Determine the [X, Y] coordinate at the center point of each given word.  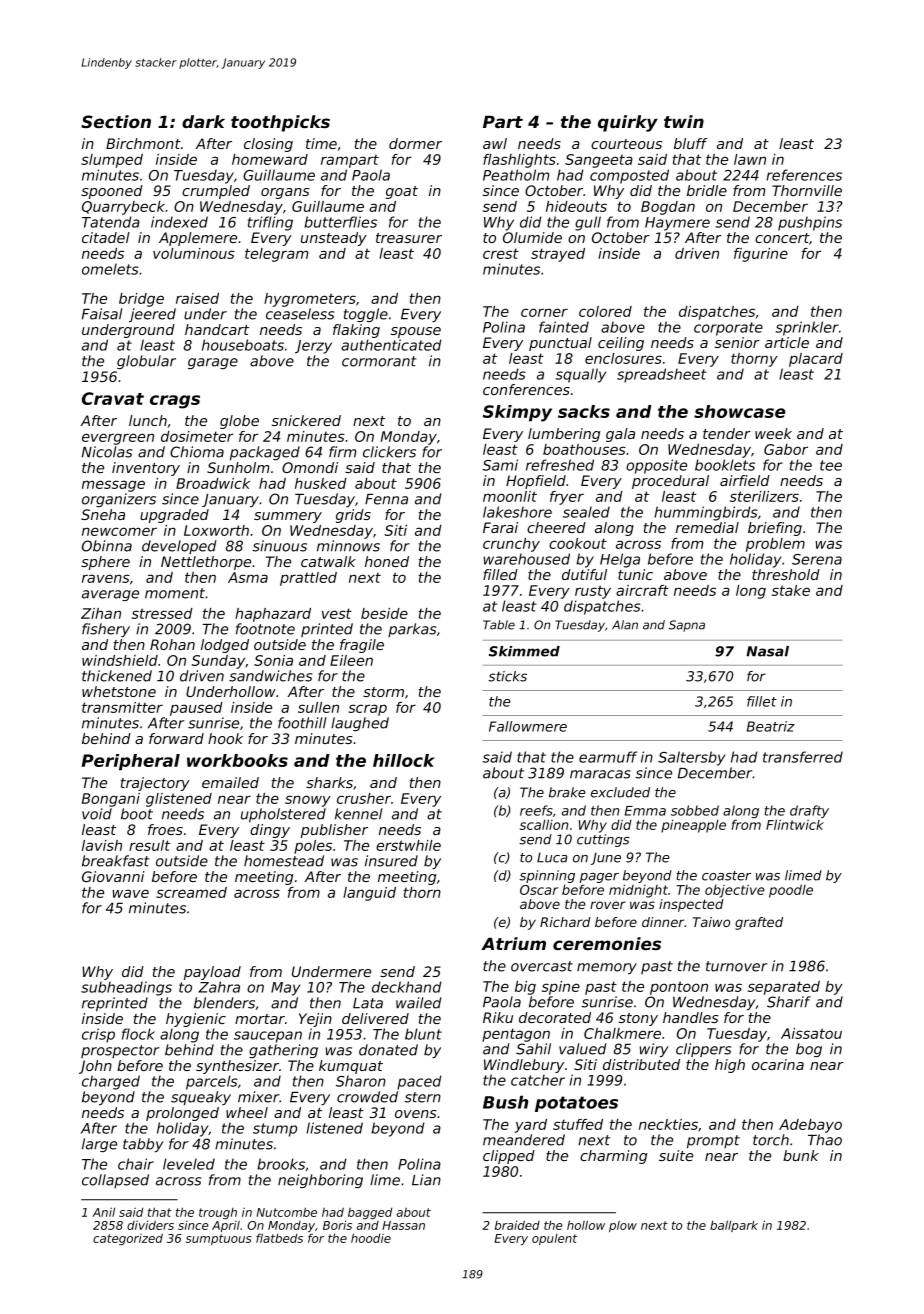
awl [495, 143]
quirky [628, 123]
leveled [189, 1164]
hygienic [196, 1020]
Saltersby [691, 758]
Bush [505, 1102]
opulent [554, 1239]
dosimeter [197, 436]
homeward [270, 159]
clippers [703, 1050]
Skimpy [517, 413]
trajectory [155, 784]
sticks [507, 676]
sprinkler [807, 328]
